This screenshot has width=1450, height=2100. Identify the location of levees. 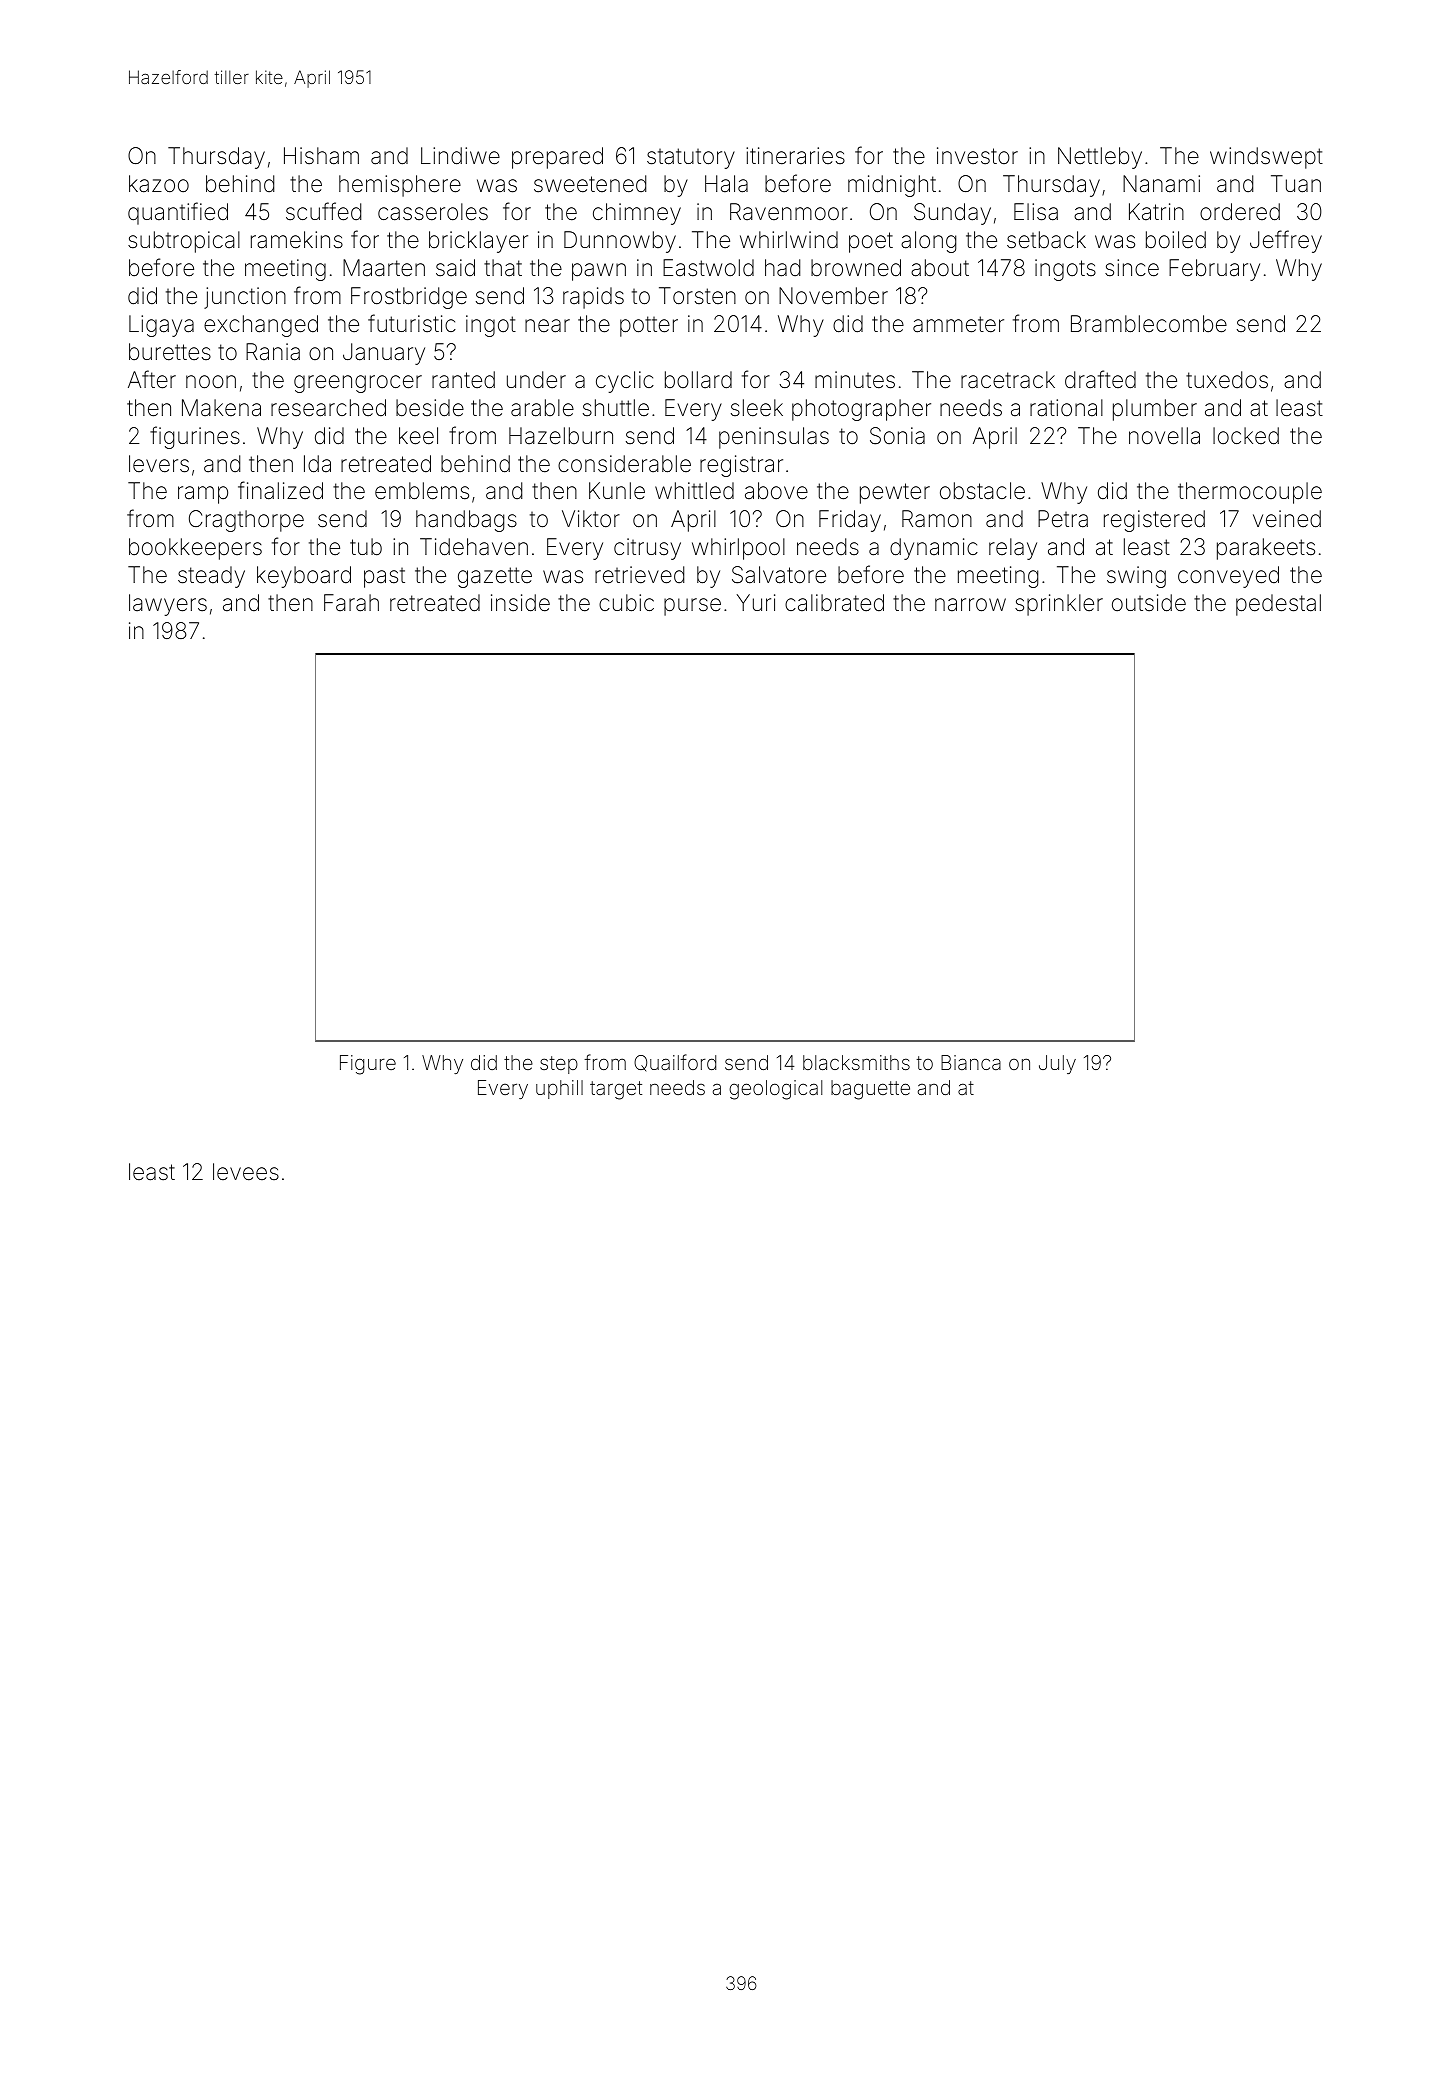
(246, 1172).
